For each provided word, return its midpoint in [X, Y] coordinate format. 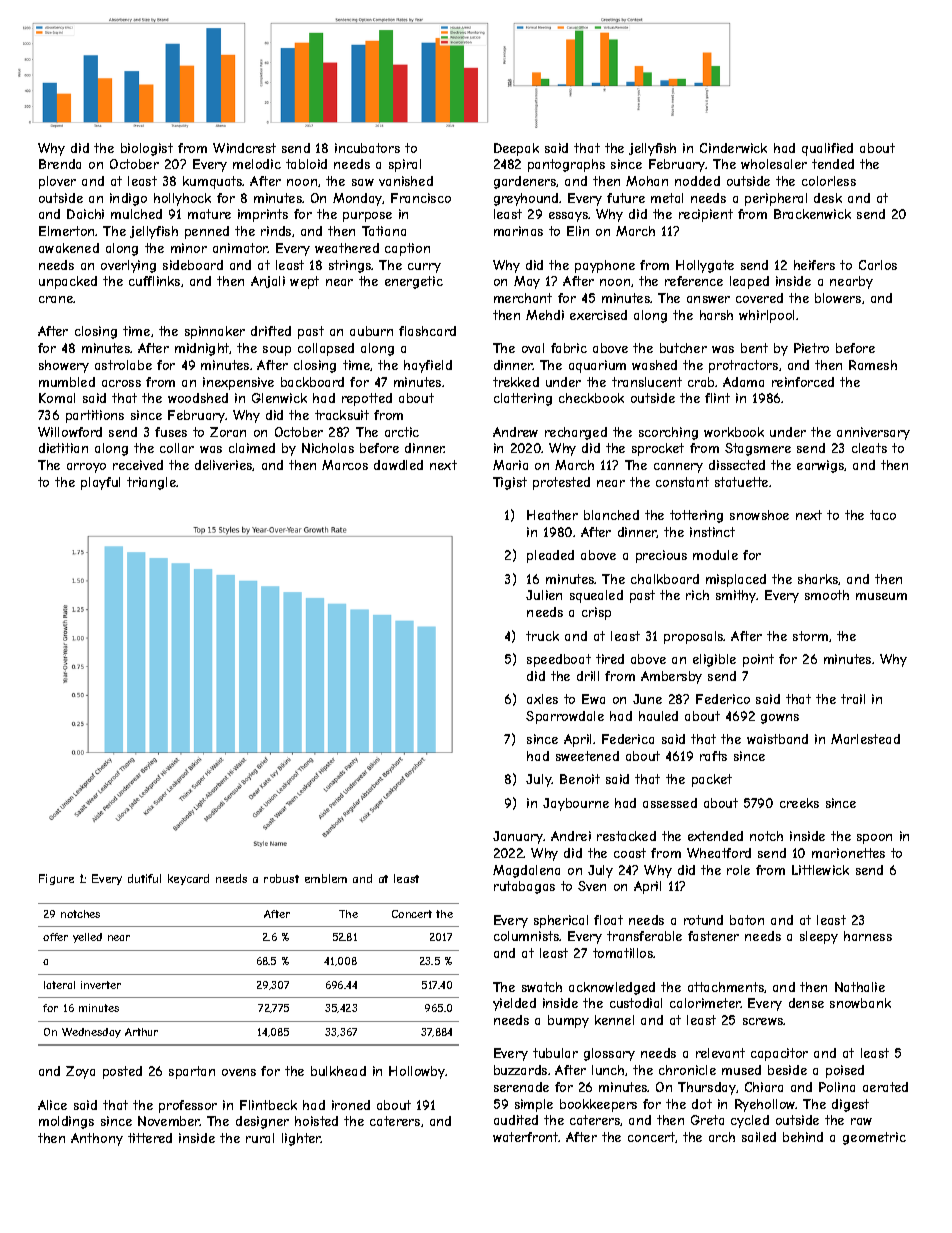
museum [881, 596]
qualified [827, 149]
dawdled [398, 465]
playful [100, 483]
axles [542, 699]
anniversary [873, 433]
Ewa [593, 699]
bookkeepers [598, 1105]
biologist [147, 149]
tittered [150, 1138]
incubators [367, 148]
